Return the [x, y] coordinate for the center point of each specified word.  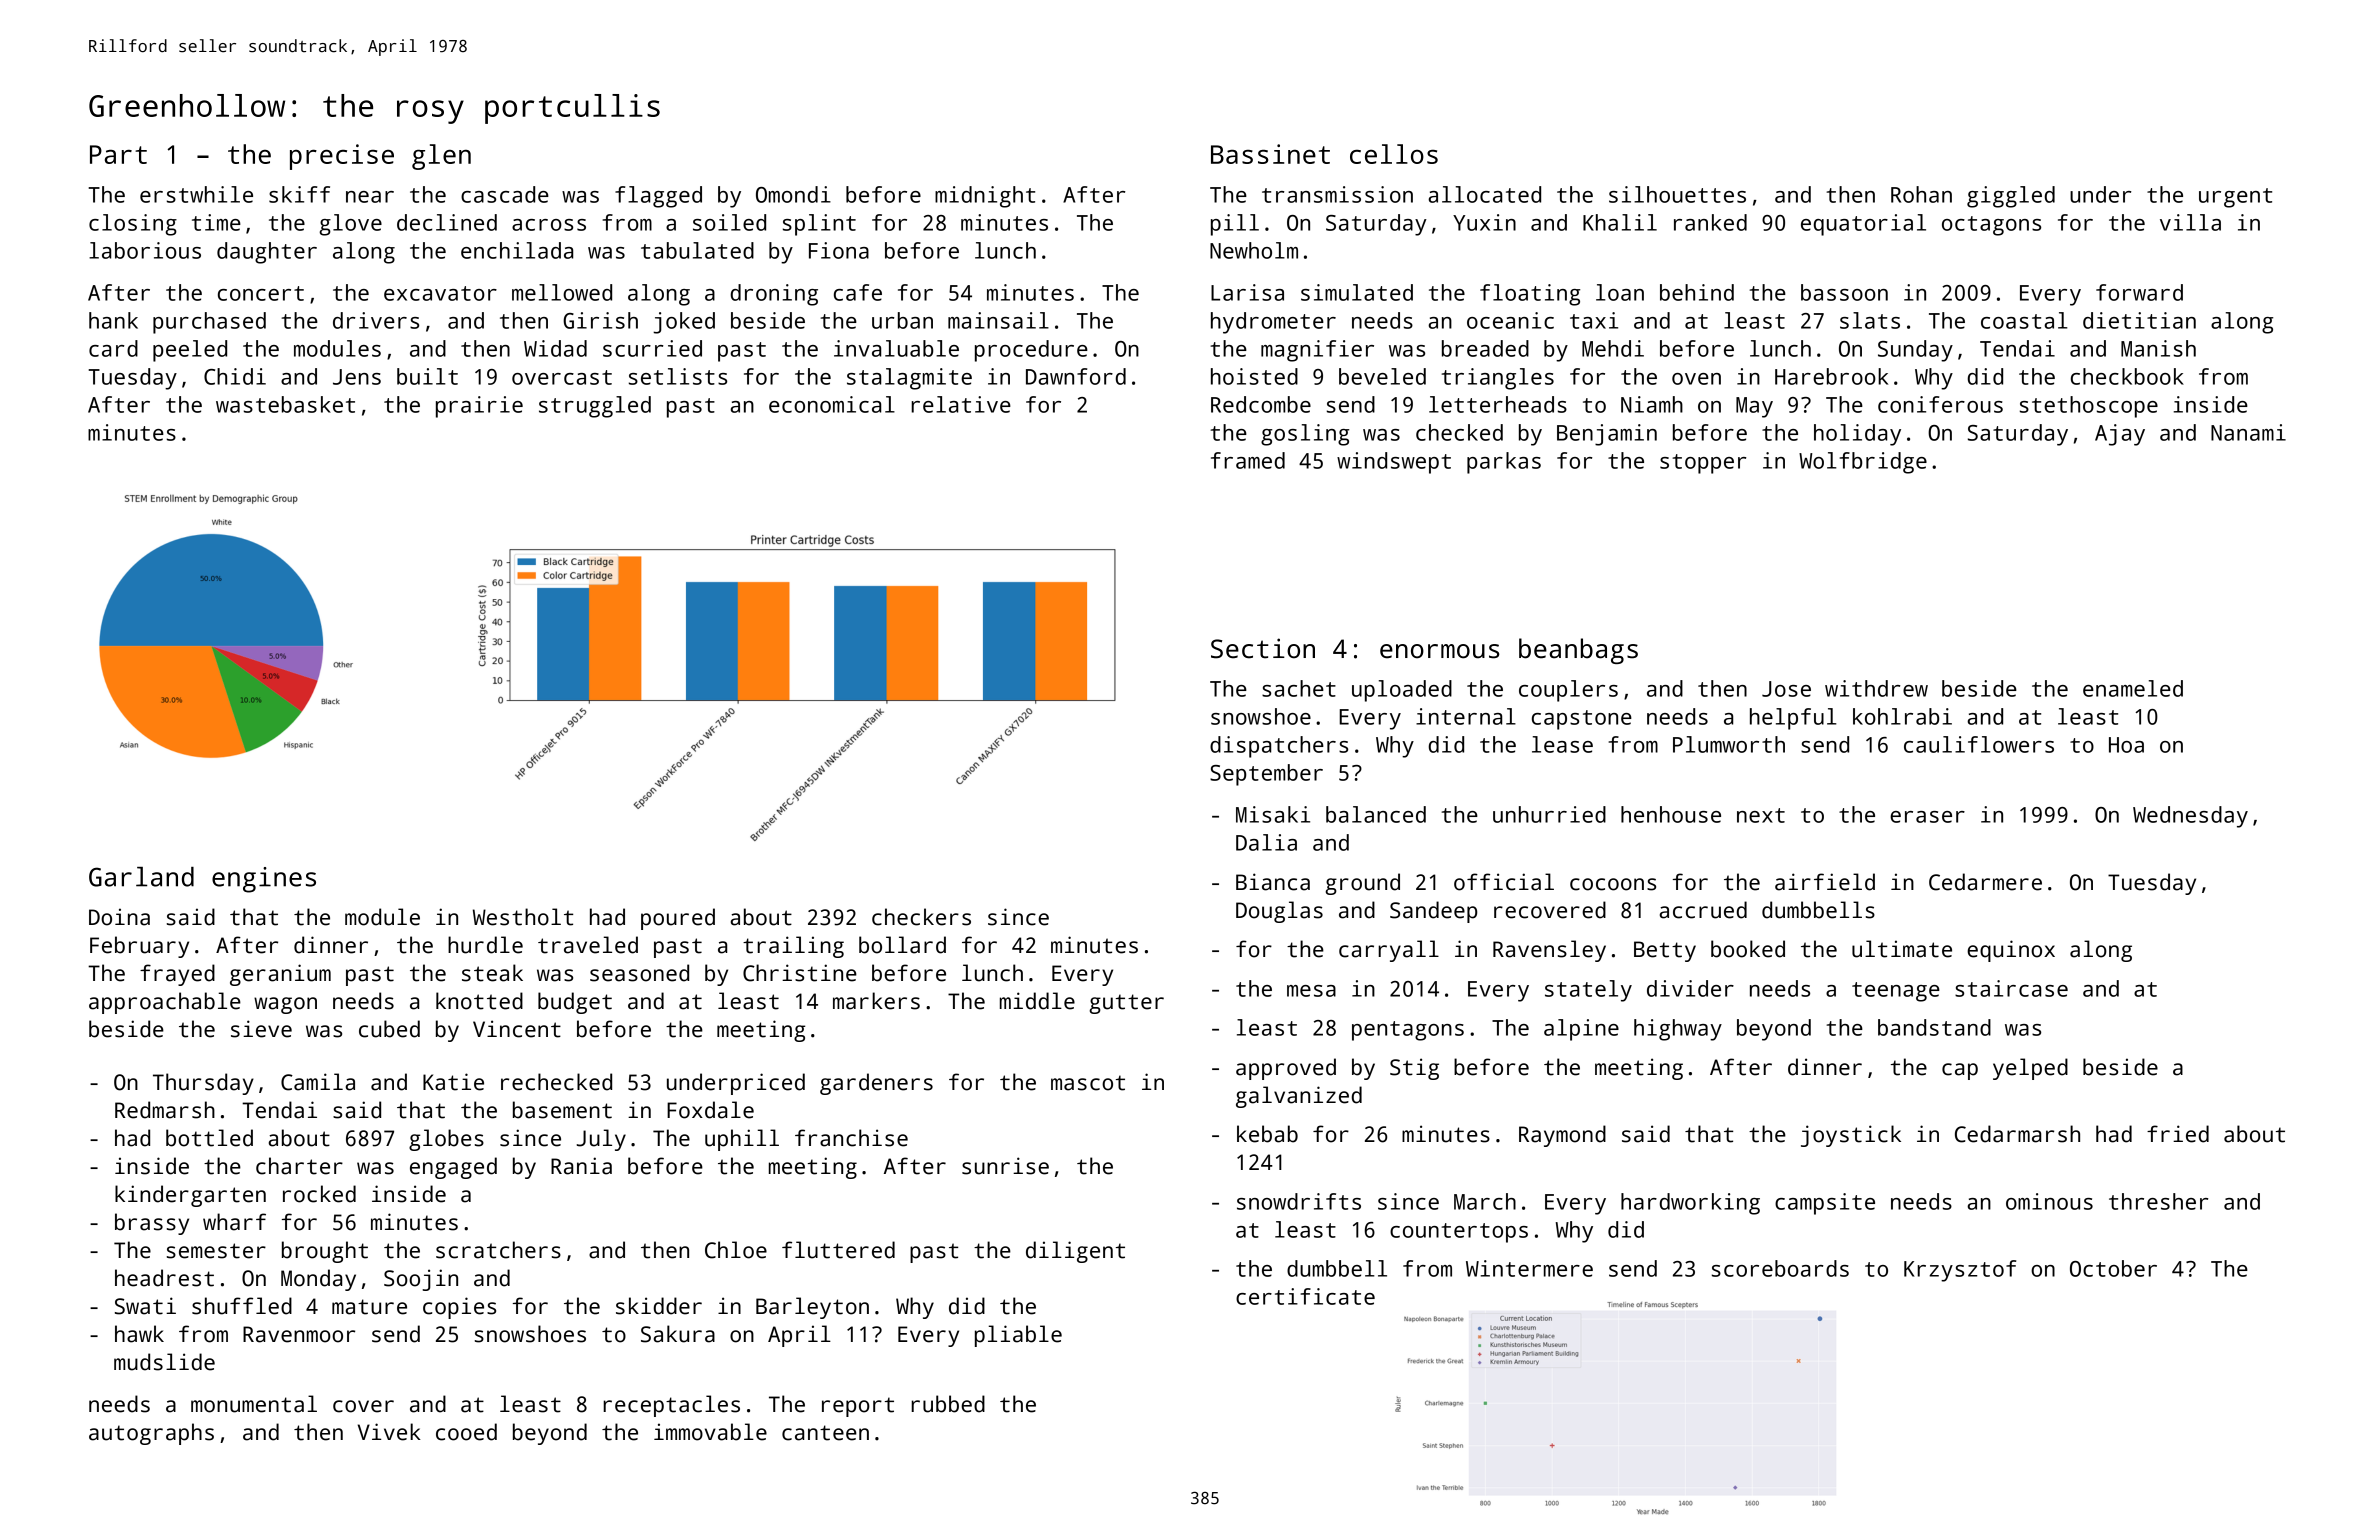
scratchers [498, 1250]
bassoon [1844, 292]
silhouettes [1677, 194]
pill [1235, 225]
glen [441, 157]
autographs [151, 1434]
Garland [141, 877]
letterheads [1498, 404]
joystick [1851, 1136]
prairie [479, 407]
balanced [1376, 814]
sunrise [1005, 1166]
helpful [1793, 719]
